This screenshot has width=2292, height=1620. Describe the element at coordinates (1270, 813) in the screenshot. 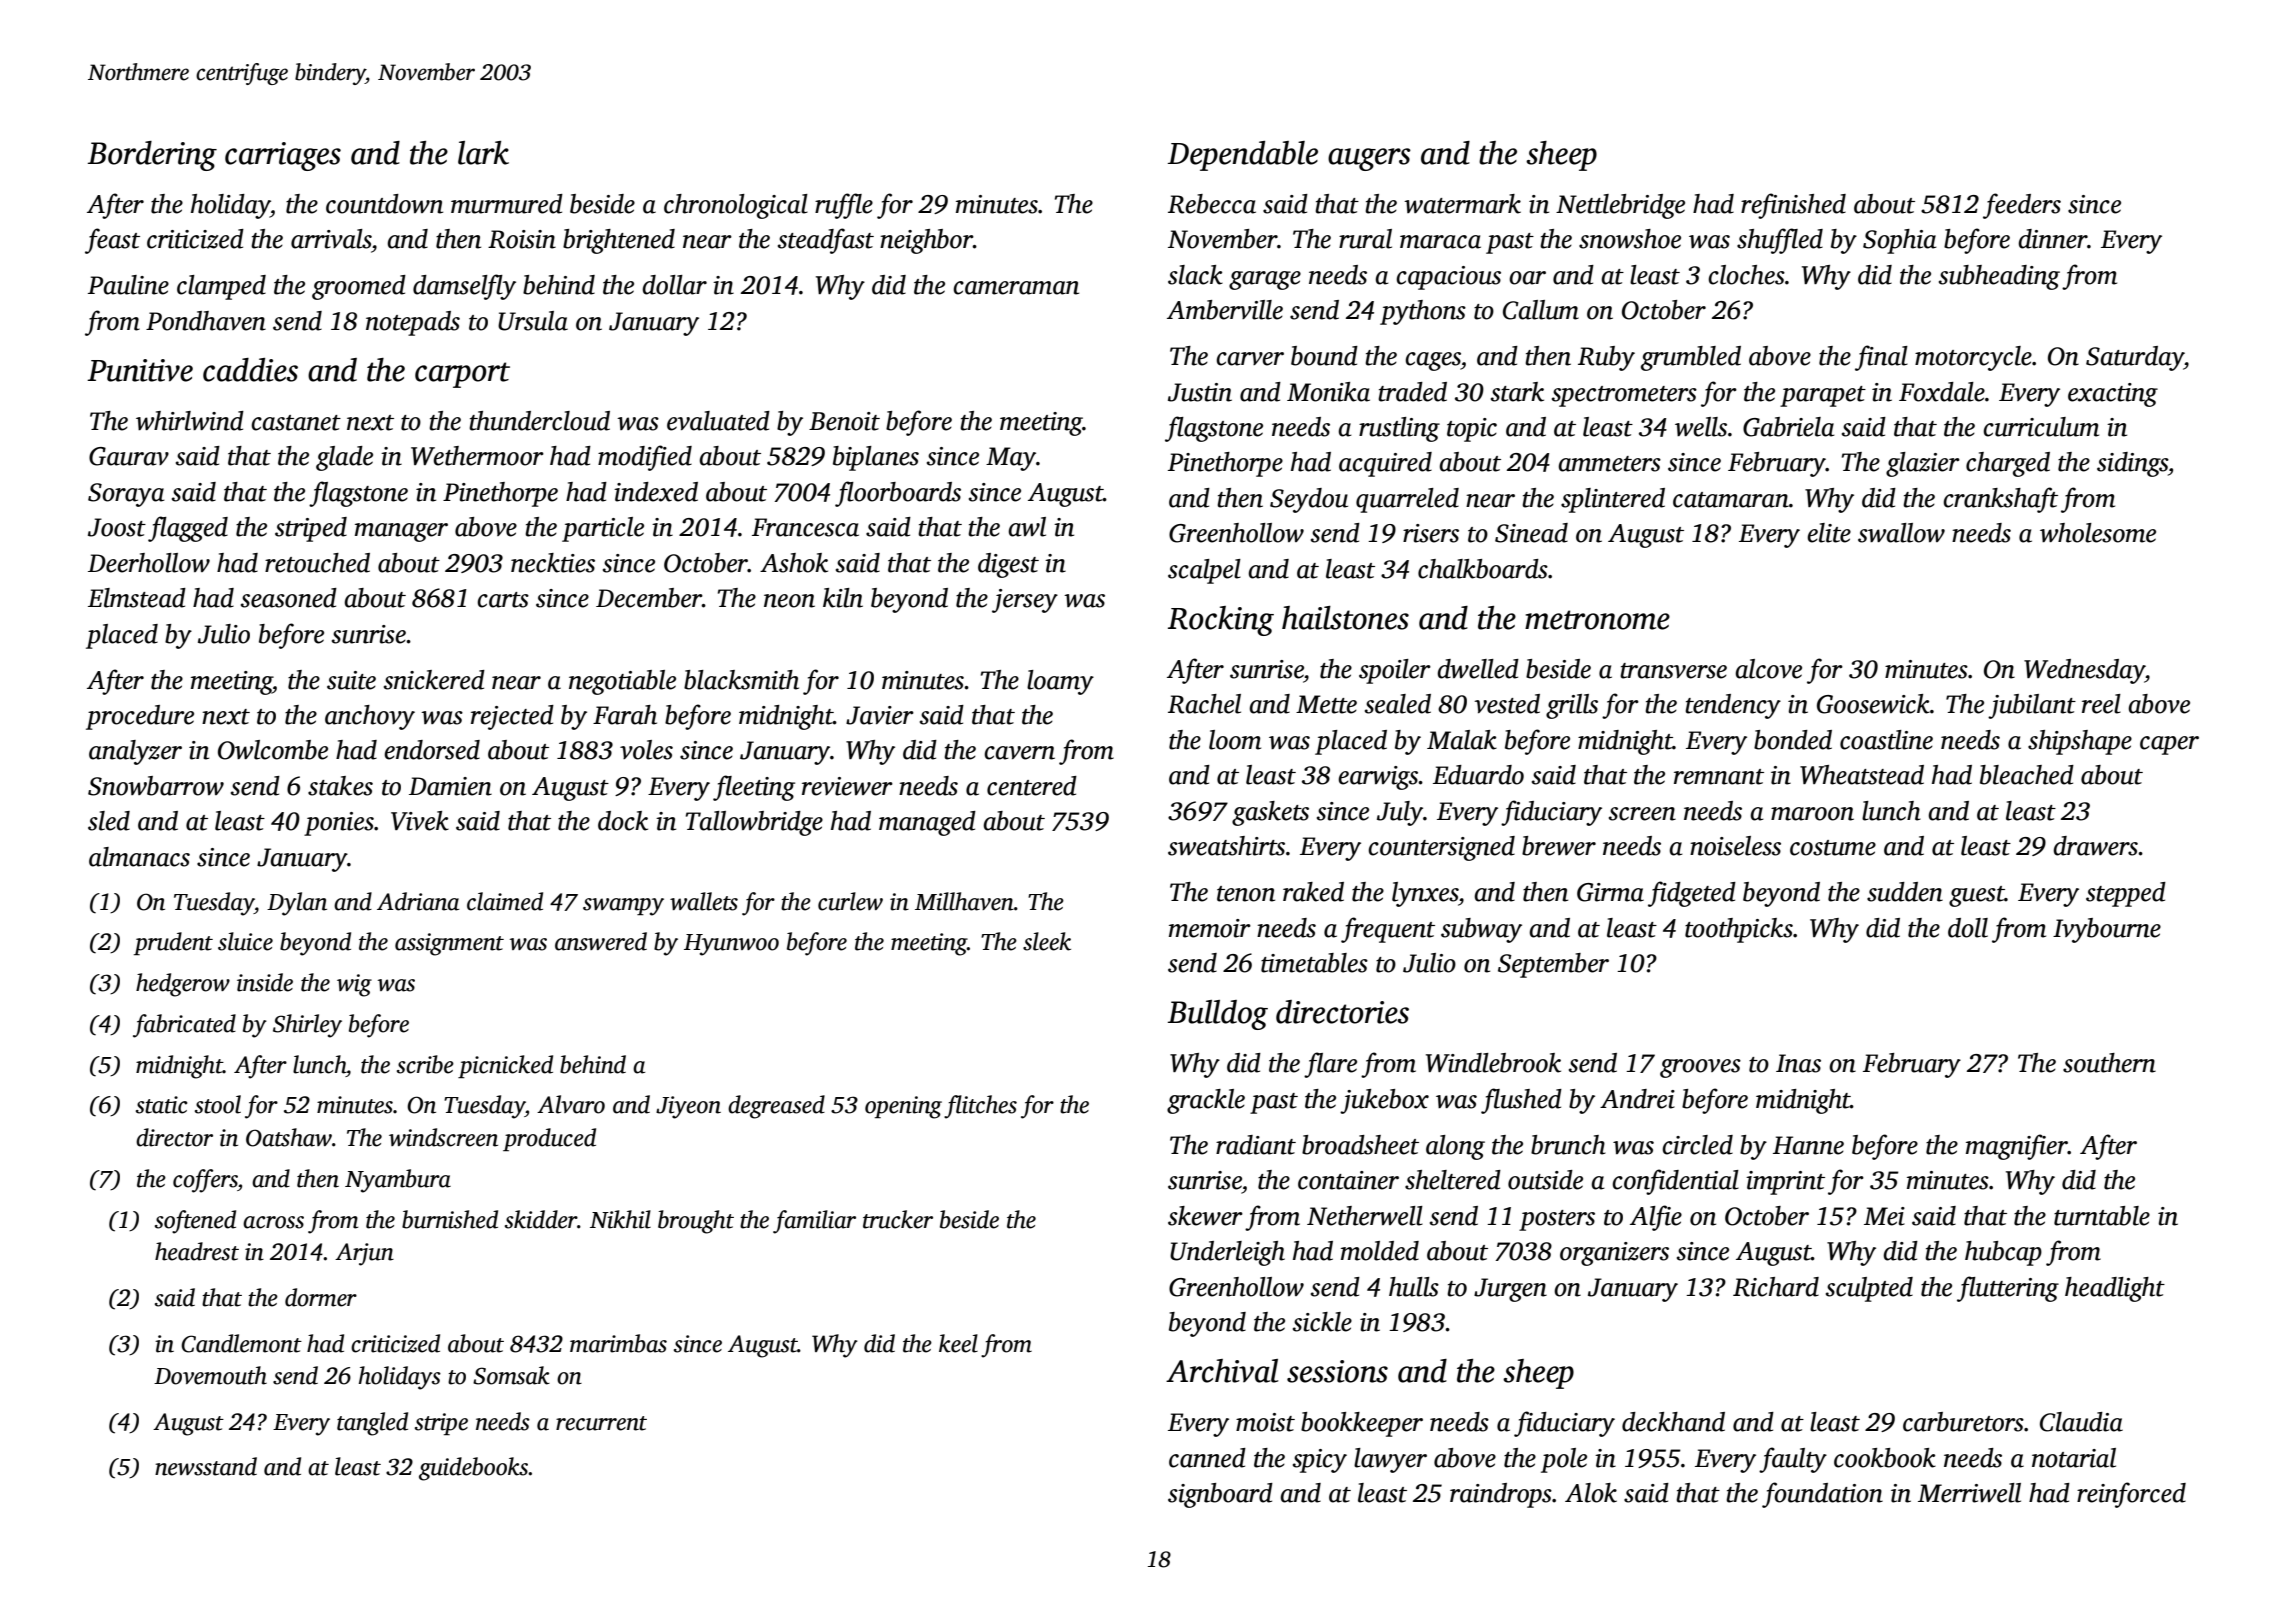

I see `gaskets` at that location.
